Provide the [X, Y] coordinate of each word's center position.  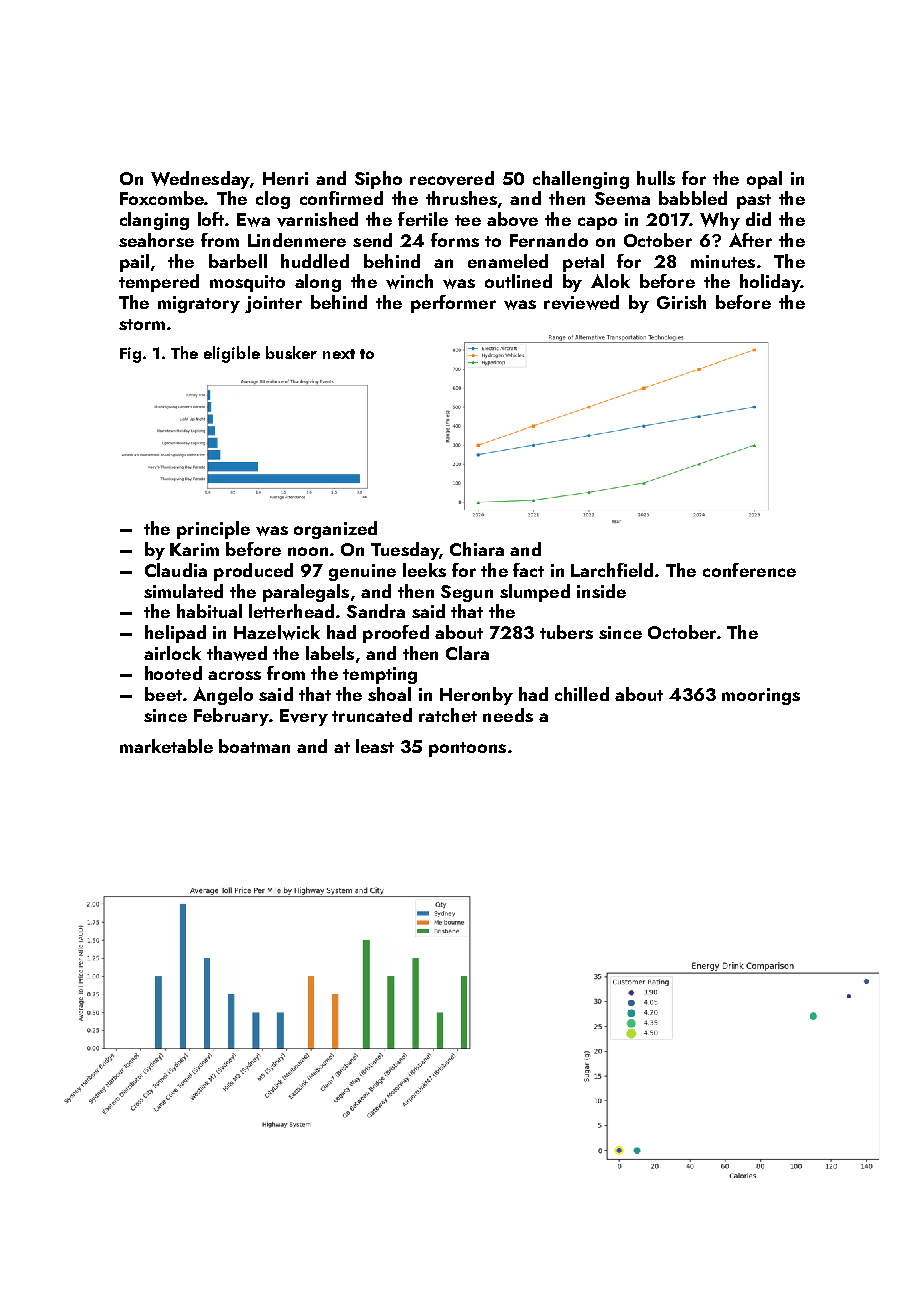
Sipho [378, 180]
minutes [723, 261]
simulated [183, 591]
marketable [166, 746]
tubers [566, 632]
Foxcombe [162, 198]
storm [142, 324]
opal [764, 180]
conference [749, 570]
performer [453, 304]
